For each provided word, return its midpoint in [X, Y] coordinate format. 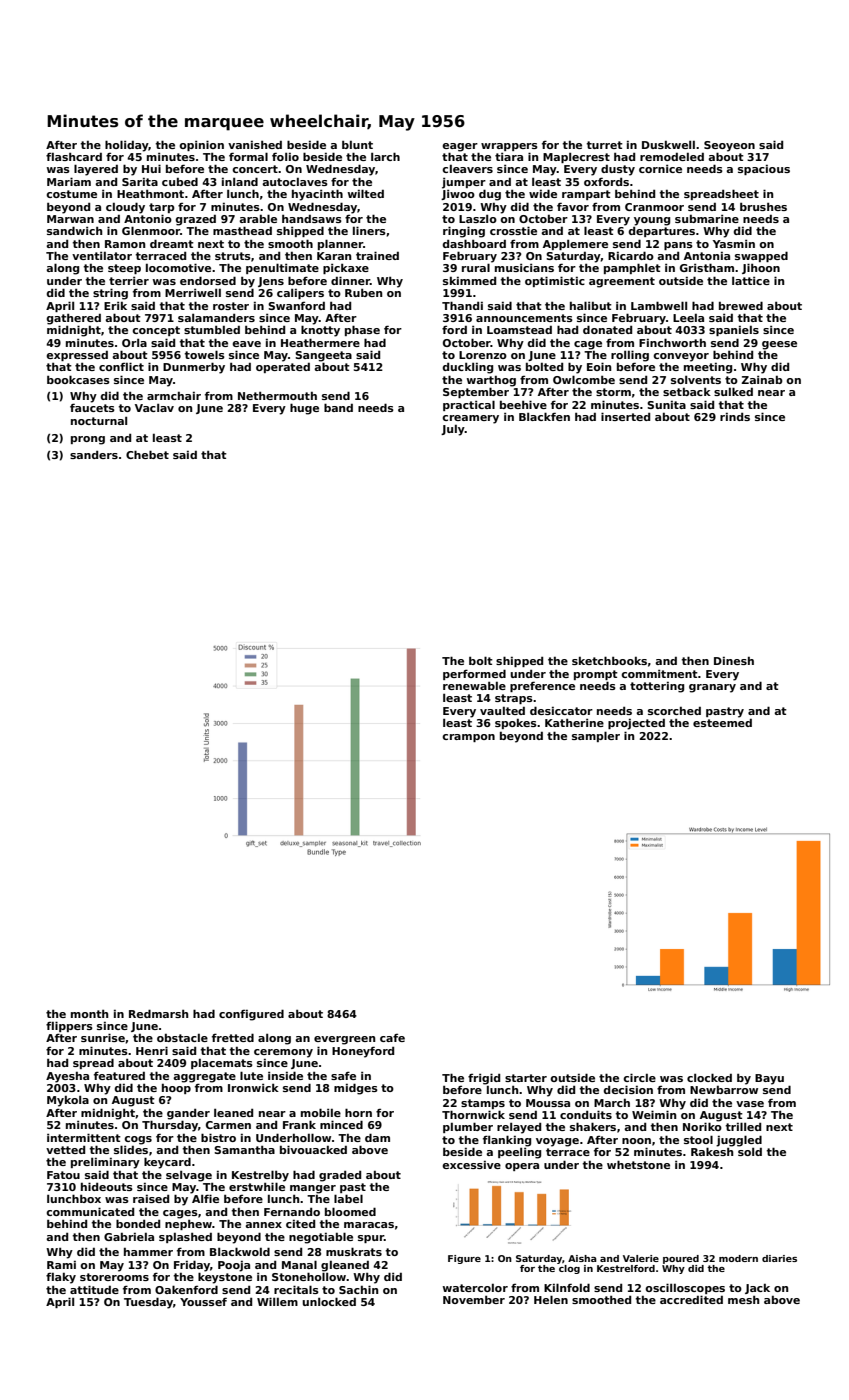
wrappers [509, 147]
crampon [468, 738]
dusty [618, 170]
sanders [94, 455]
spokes [516, 724]
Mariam [69, 181]
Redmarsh [158, 1013]
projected [636, 724]
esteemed [722, 723]
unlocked [329, 1301]
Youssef [203, 1301]
